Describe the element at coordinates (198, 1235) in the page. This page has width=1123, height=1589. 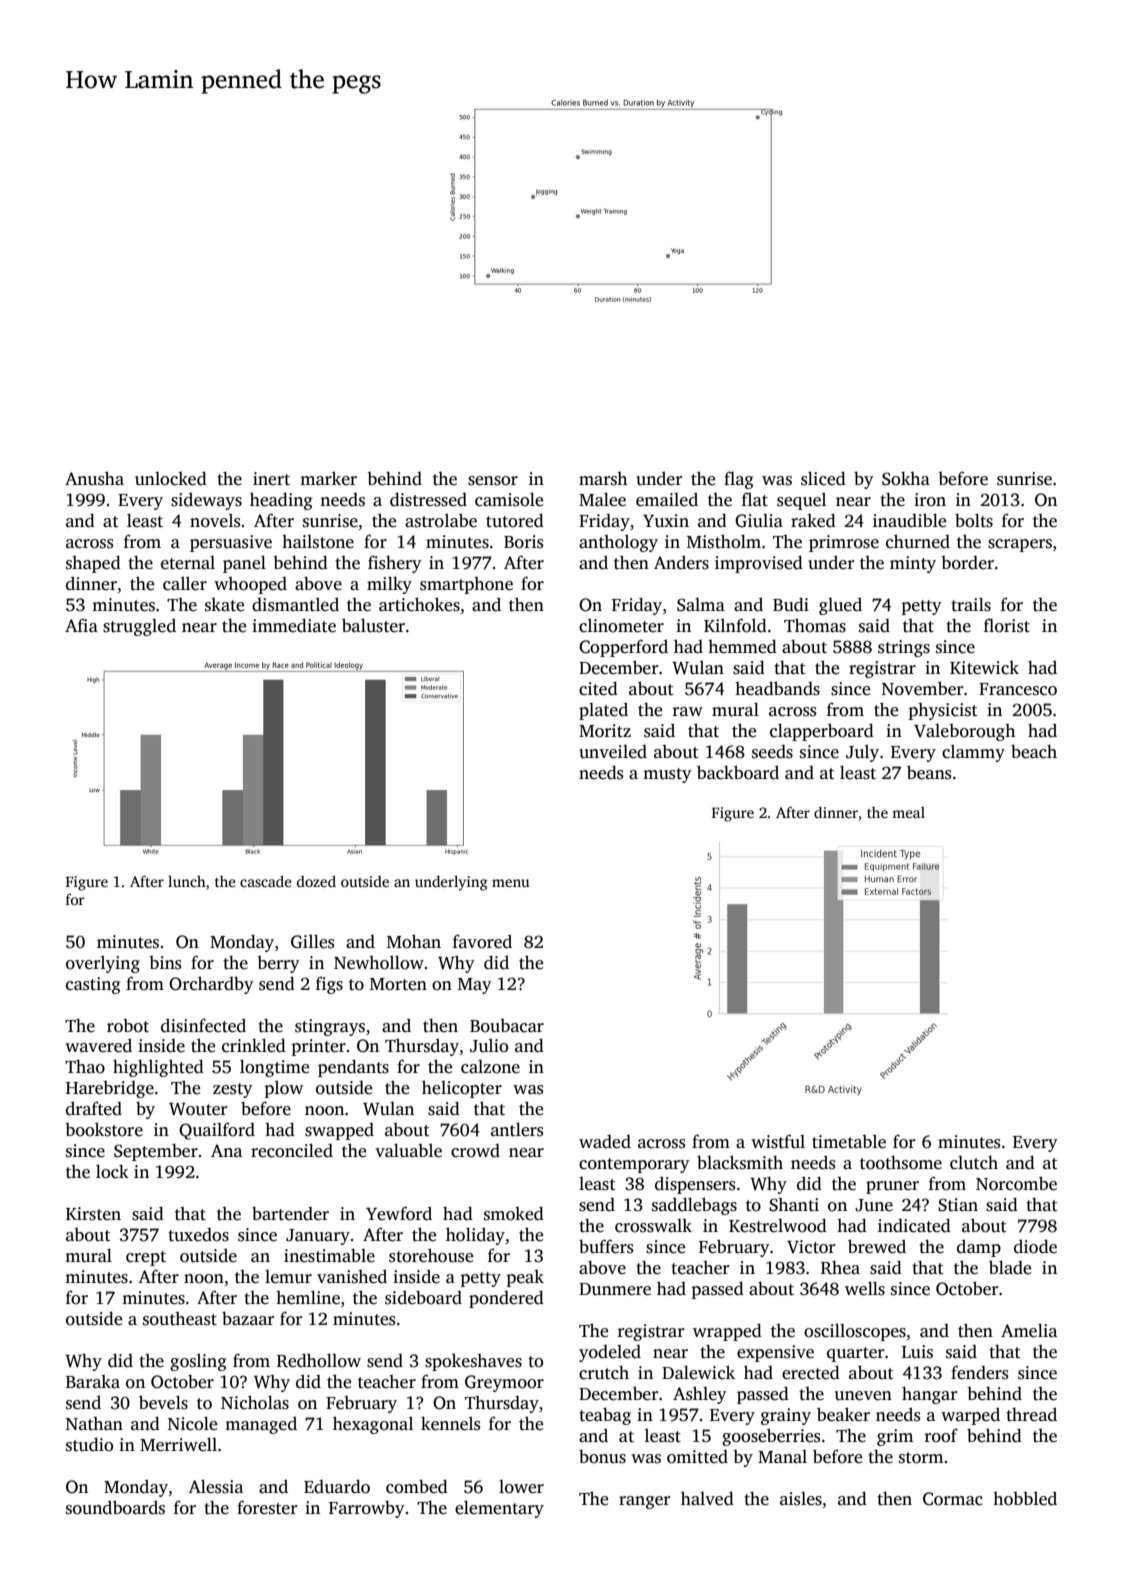
I see `tuxedos` at that location.
